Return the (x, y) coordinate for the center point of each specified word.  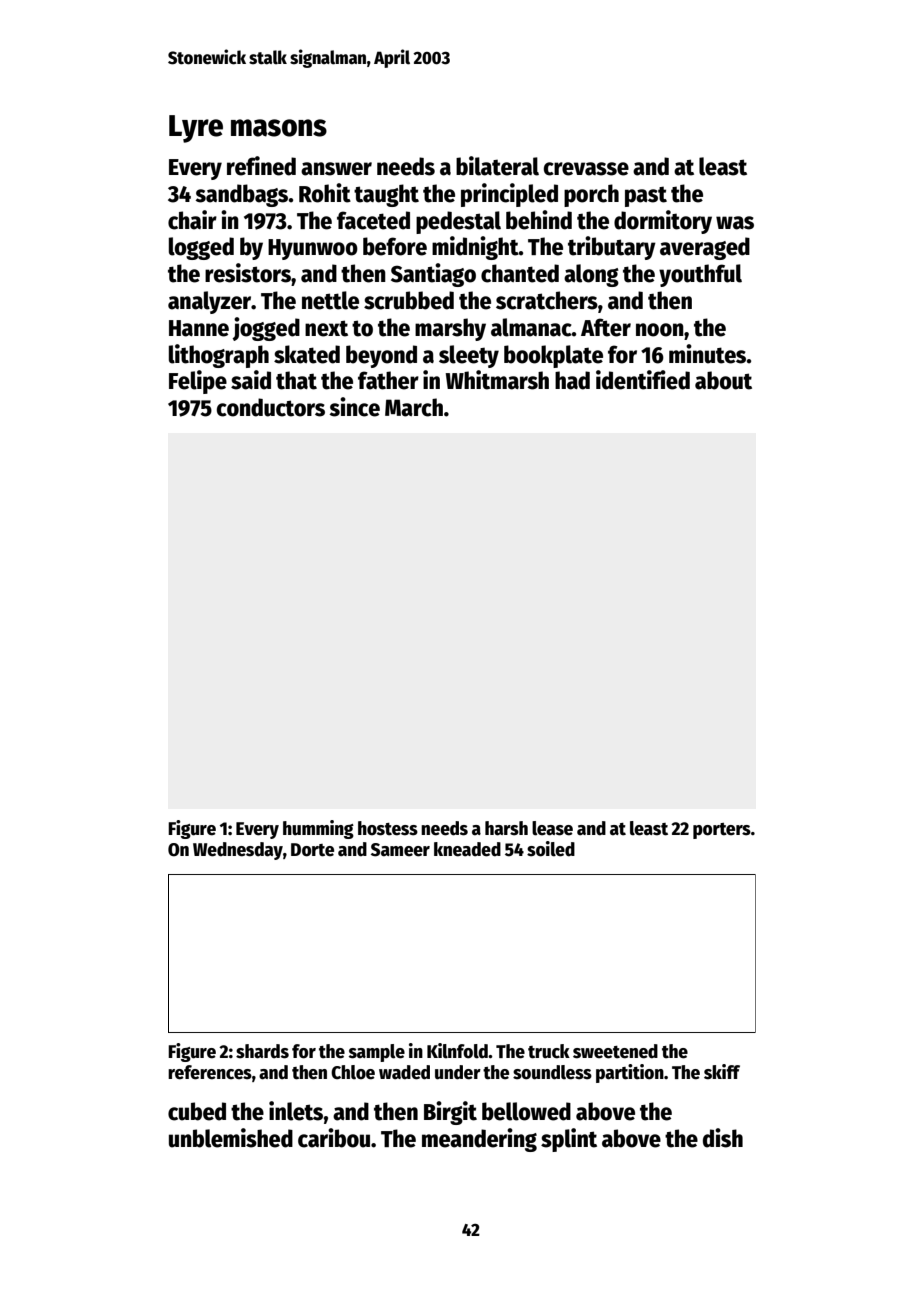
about (723, 380)
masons (279, 128)
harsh (506, 828)
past (646, 196)
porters (722, 831)
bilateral (497, 166)
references (210, 1072)
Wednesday (238, 851)
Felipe (198, 382)
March (414, 407)
